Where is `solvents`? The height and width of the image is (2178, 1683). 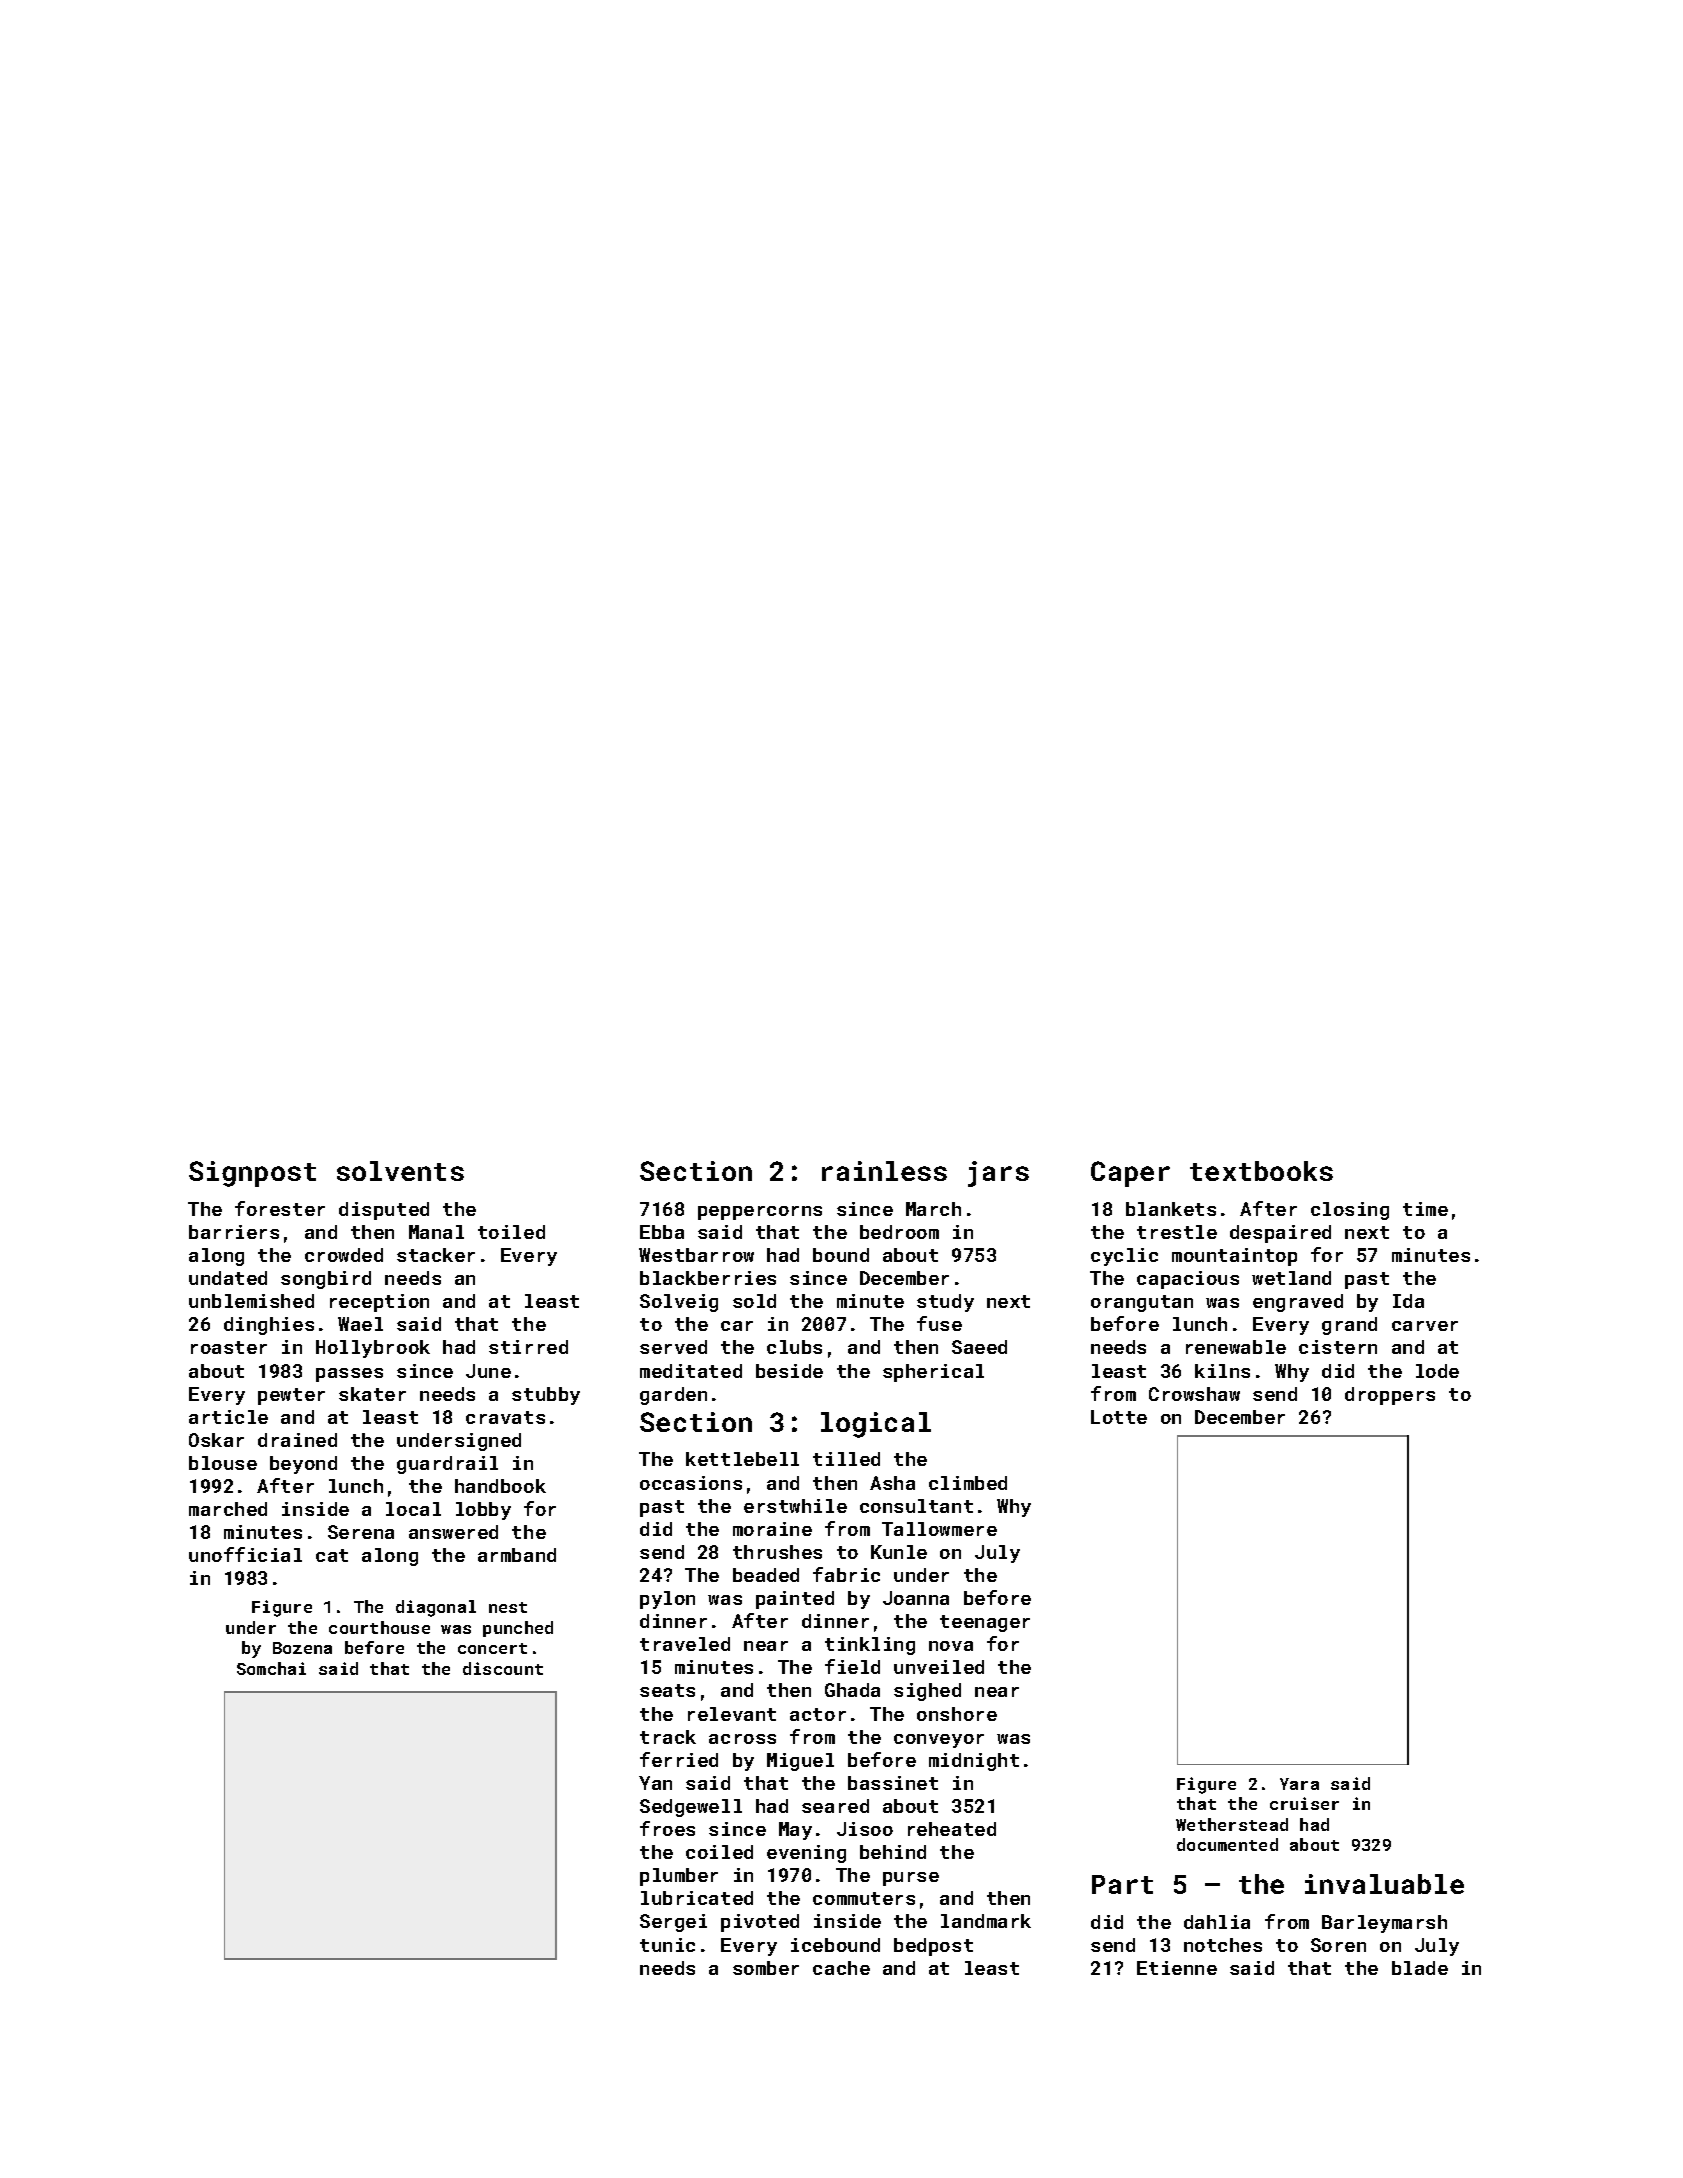
solvents is located at coordinates (400, 1171).
